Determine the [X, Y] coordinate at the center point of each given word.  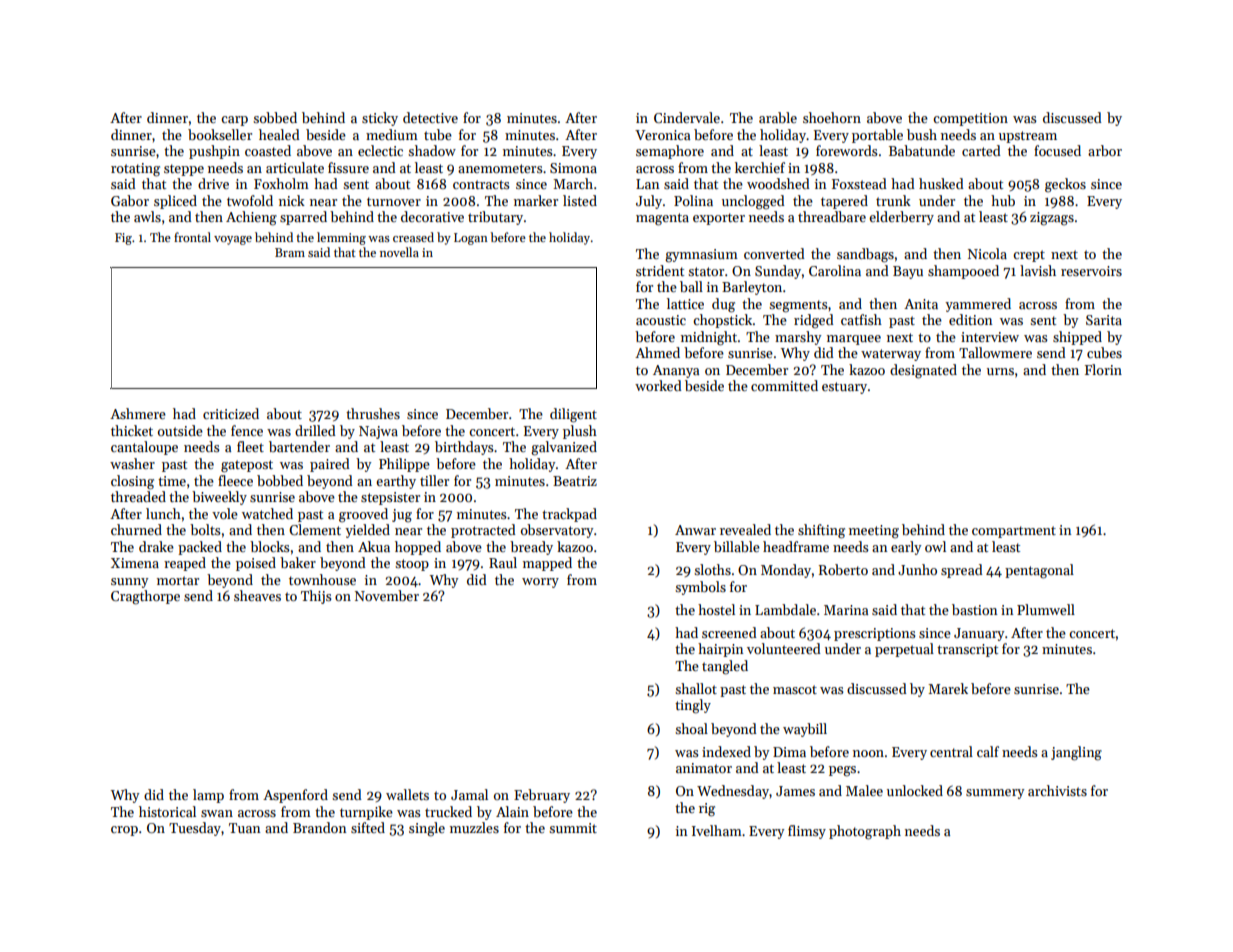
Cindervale [687, 117]
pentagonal [1039, 571]
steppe [184, 170]
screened [729, 632]
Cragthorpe [145, 597]
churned [136, 529]
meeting [874, 532]
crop [124, 831]
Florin [1103, 369]
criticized [231, 413]
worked [658, 385]
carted [981, 150]
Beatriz [575, 481]
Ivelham [717, 830]
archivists [1057, 790]
